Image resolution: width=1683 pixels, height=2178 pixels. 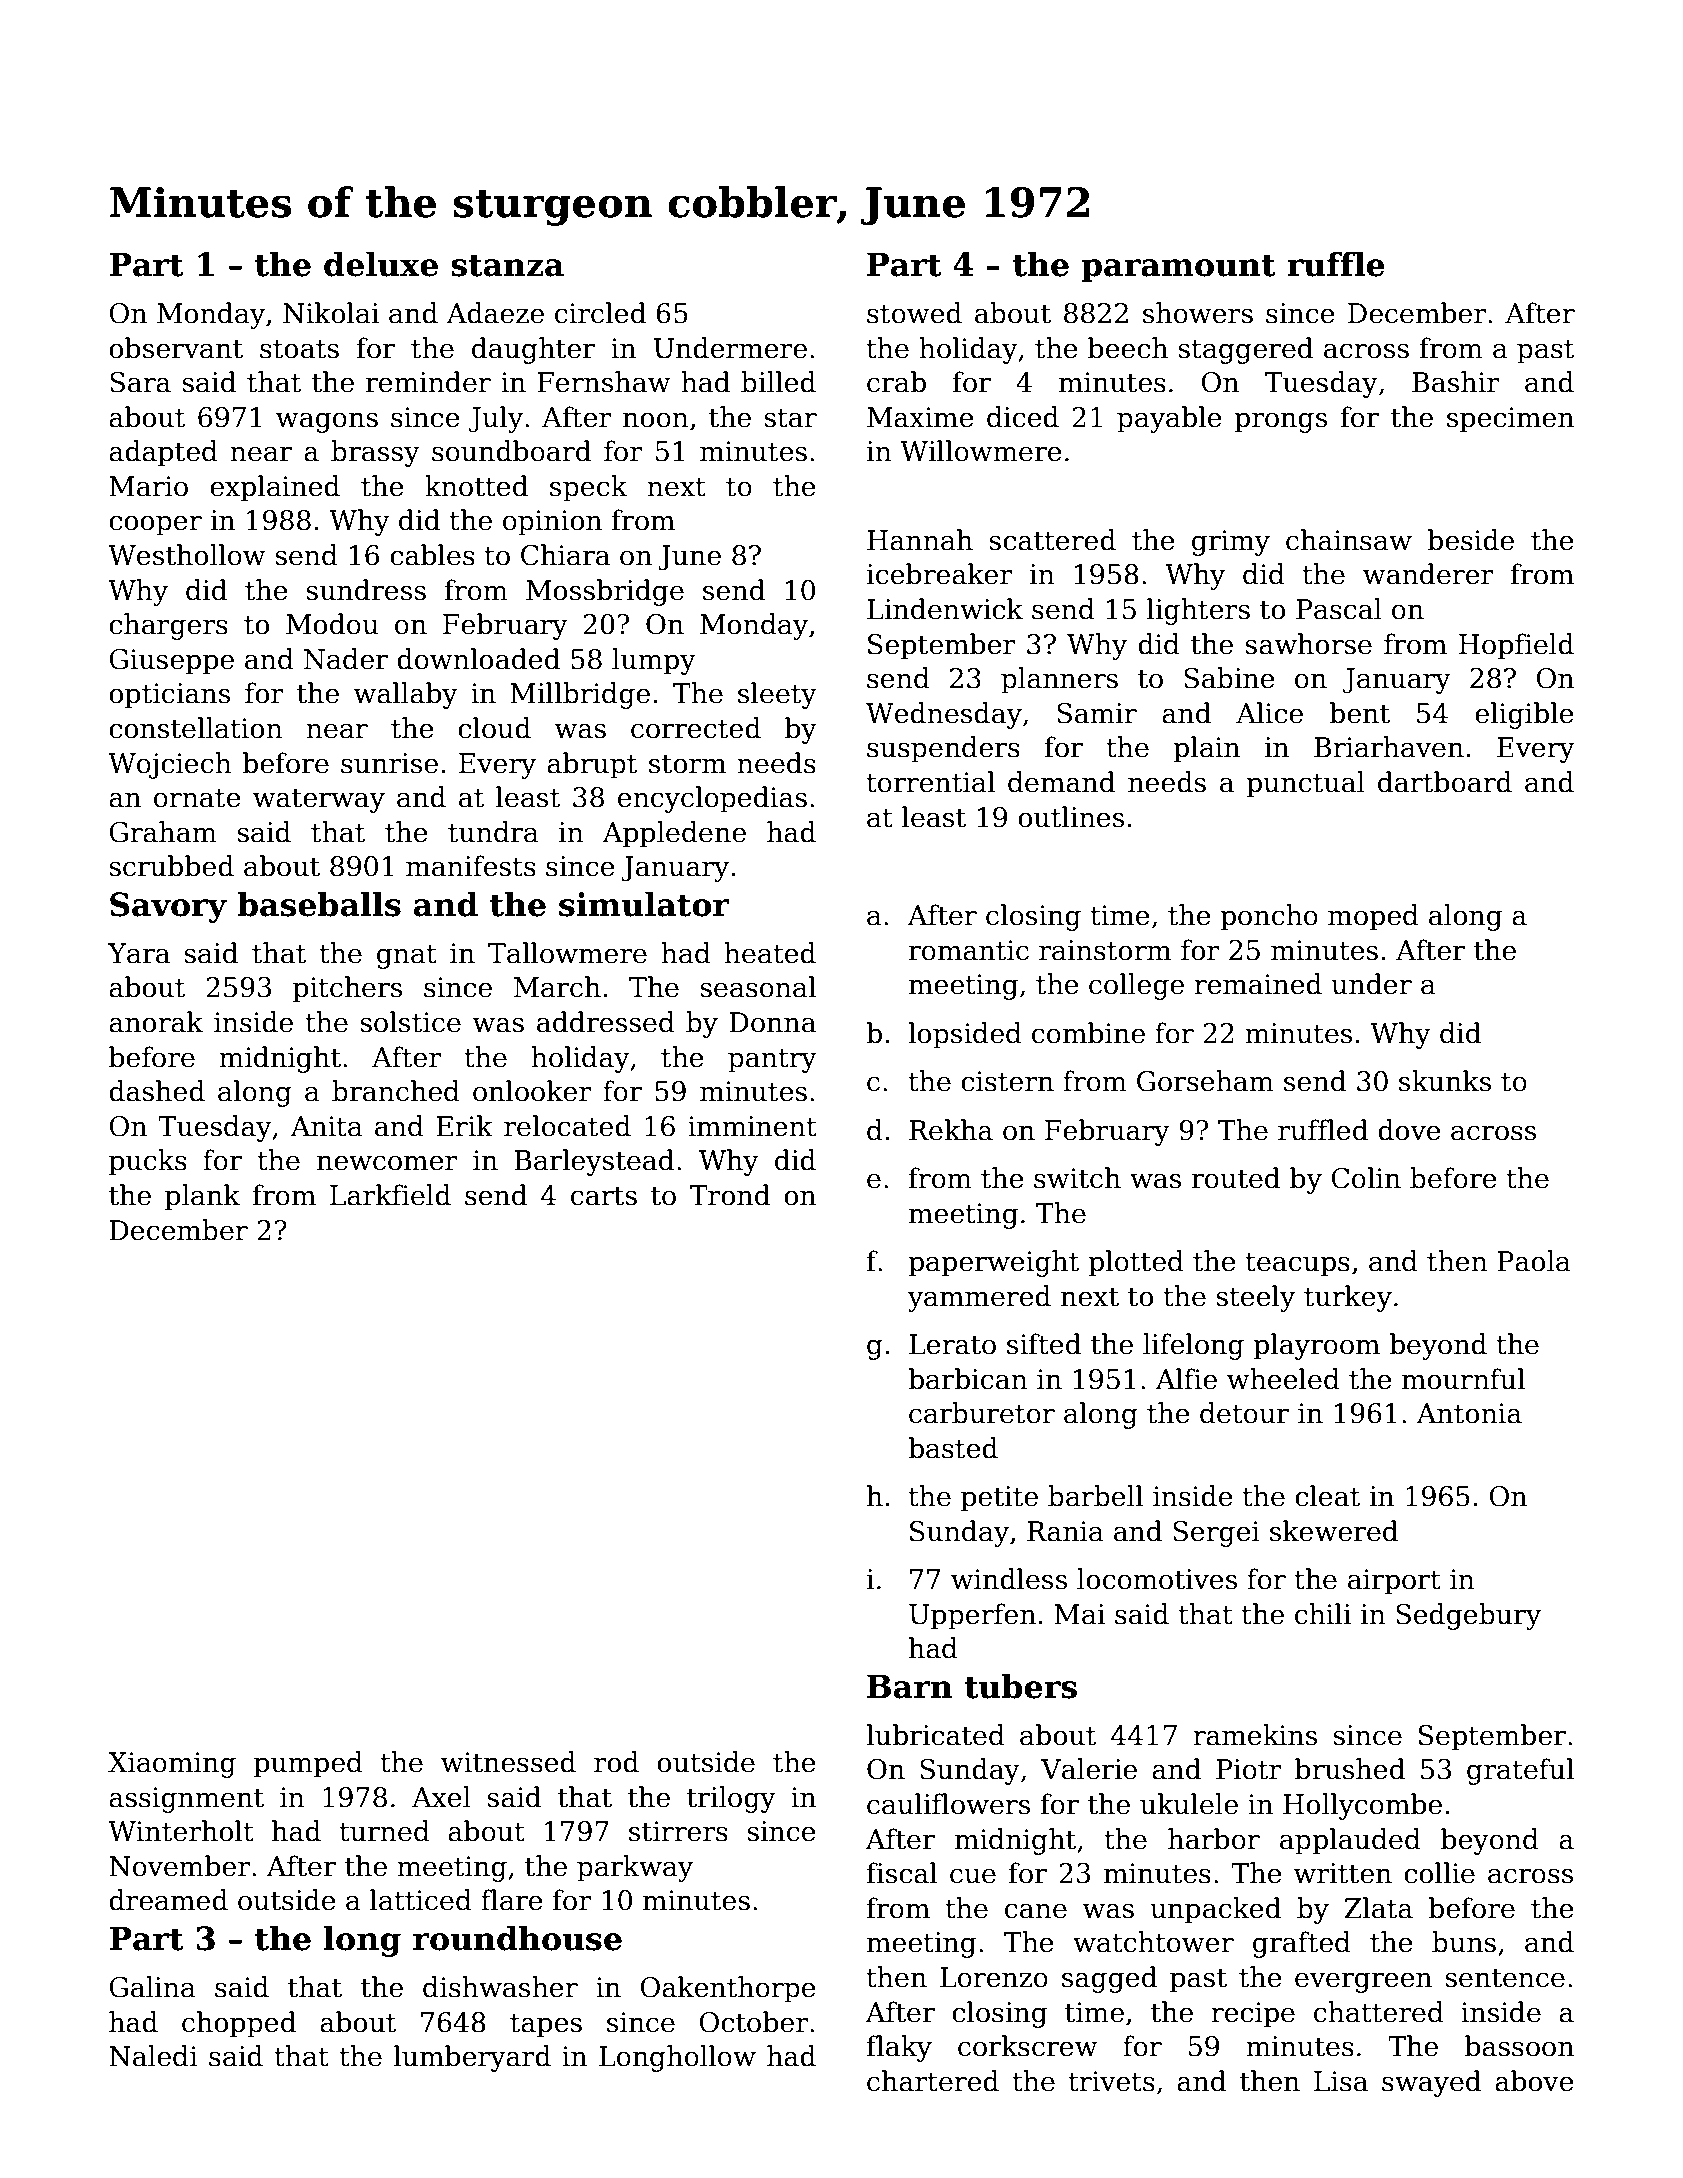 I want to click on Sedgebury, so click(x=1468, y=1616).
